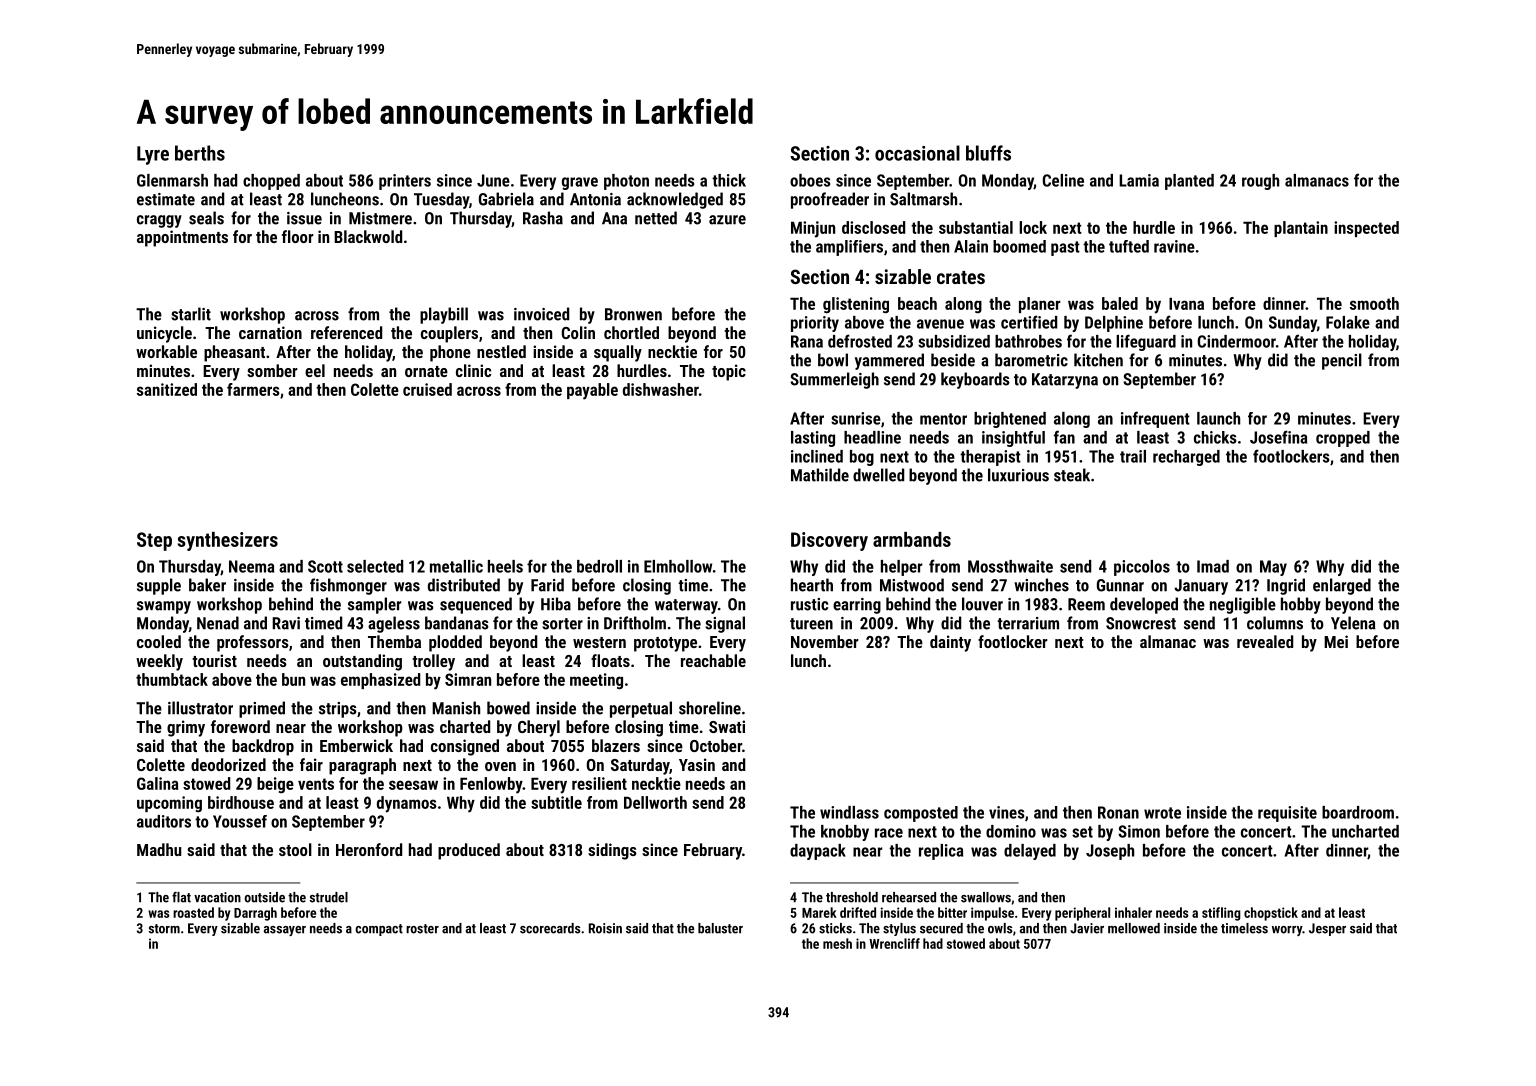 The image size is (1536, 1086). I want to click on lasting, so click(813, 439).
